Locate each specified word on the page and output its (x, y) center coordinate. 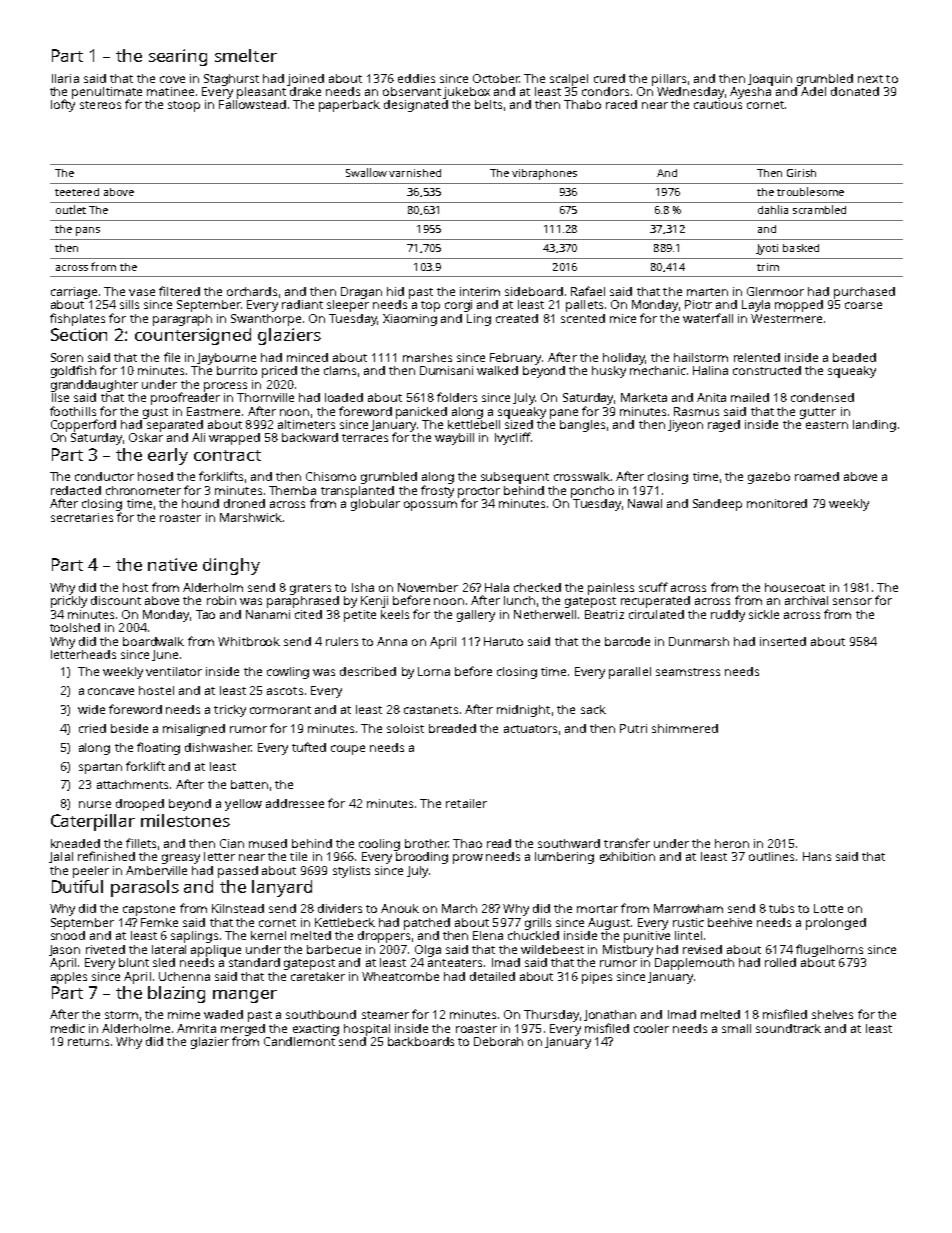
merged (243, 1030)
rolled (780, 962)
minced (307, 357)
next (870, 79)
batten (249, 784)
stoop (184, 106)
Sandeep (717, 505)
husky (609, 372)
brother (426, 843)
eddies (416, 78)
